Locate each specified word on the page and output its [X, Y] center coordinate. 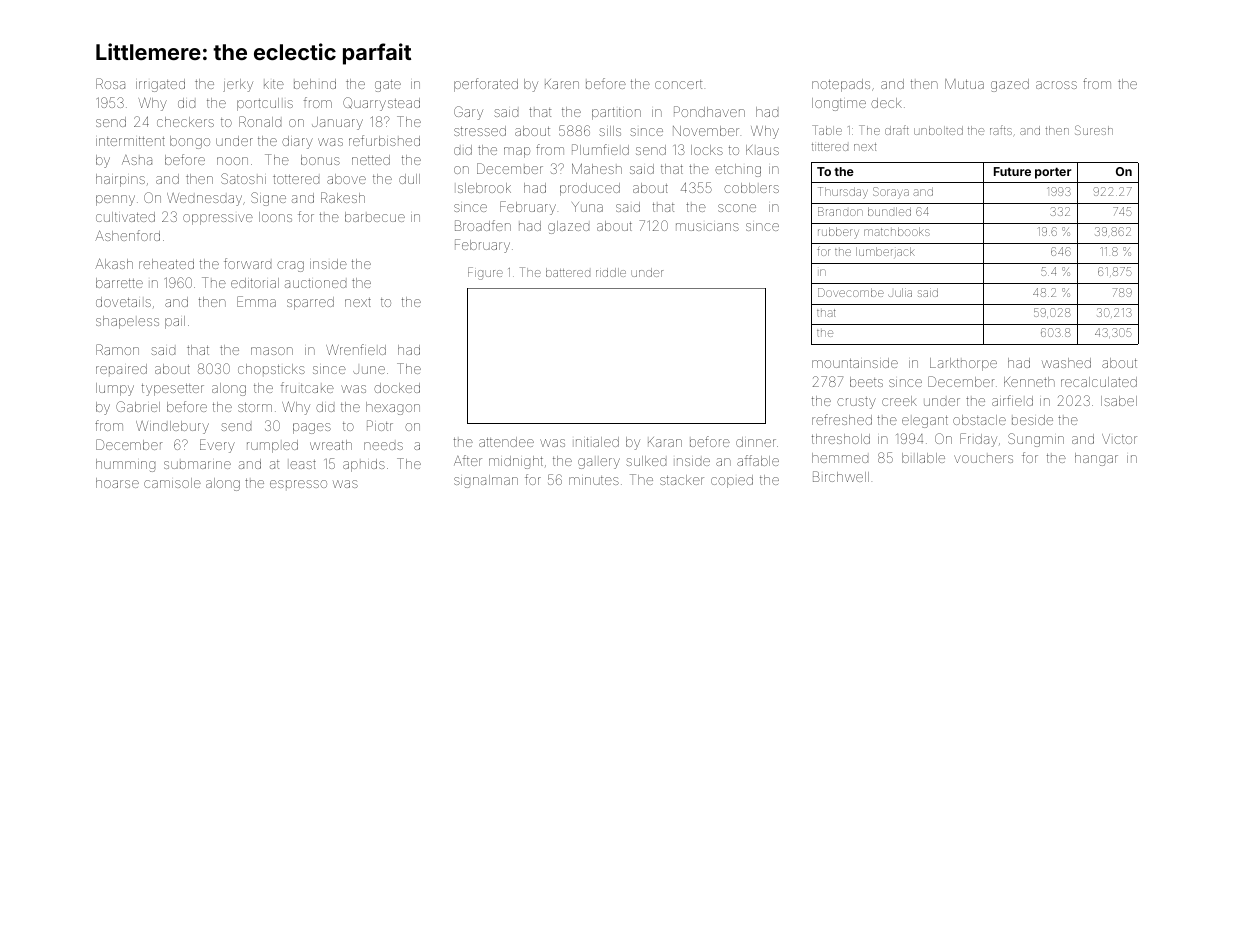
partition [616, 114]
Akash [114, 263]
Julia [900, 292]
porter [1053, 173]
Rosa [110, 83]
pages [312, 428]
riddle [611, 272]
